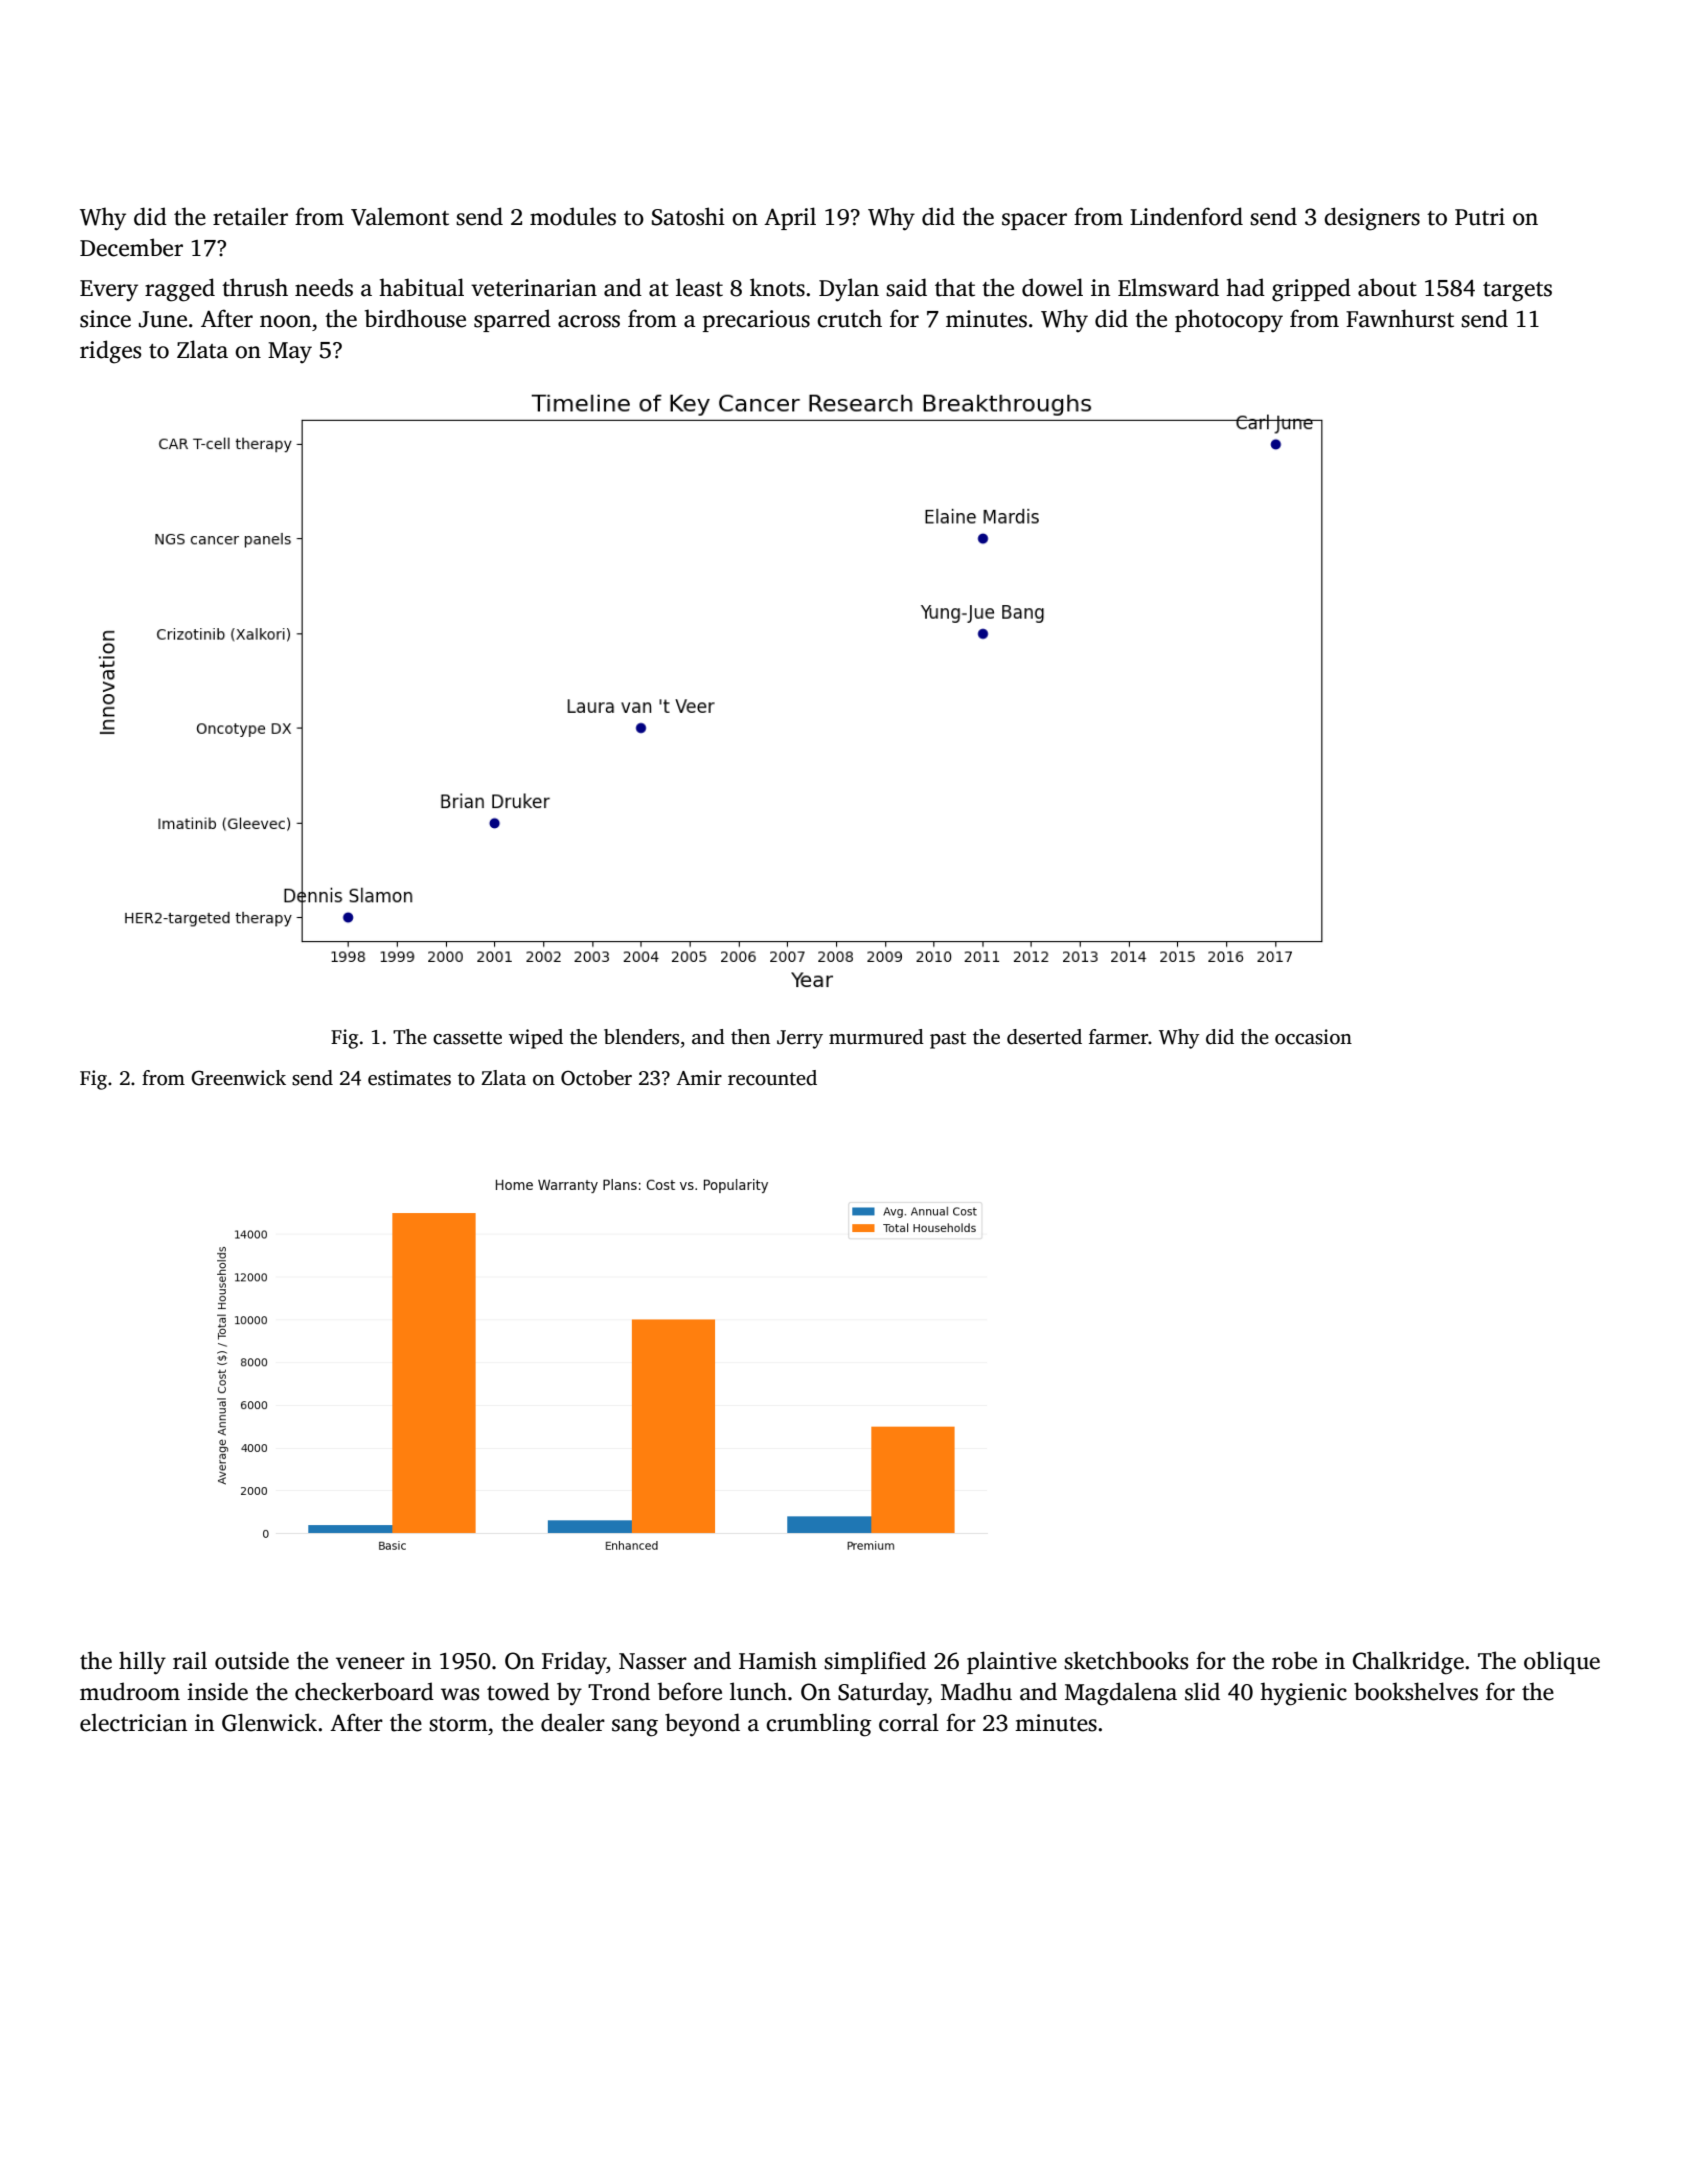 This screenshot has width=1683, height=2178. Describe the element at coordinates (1229, 320) in the screenshot. I see `photocopy` at that location.
